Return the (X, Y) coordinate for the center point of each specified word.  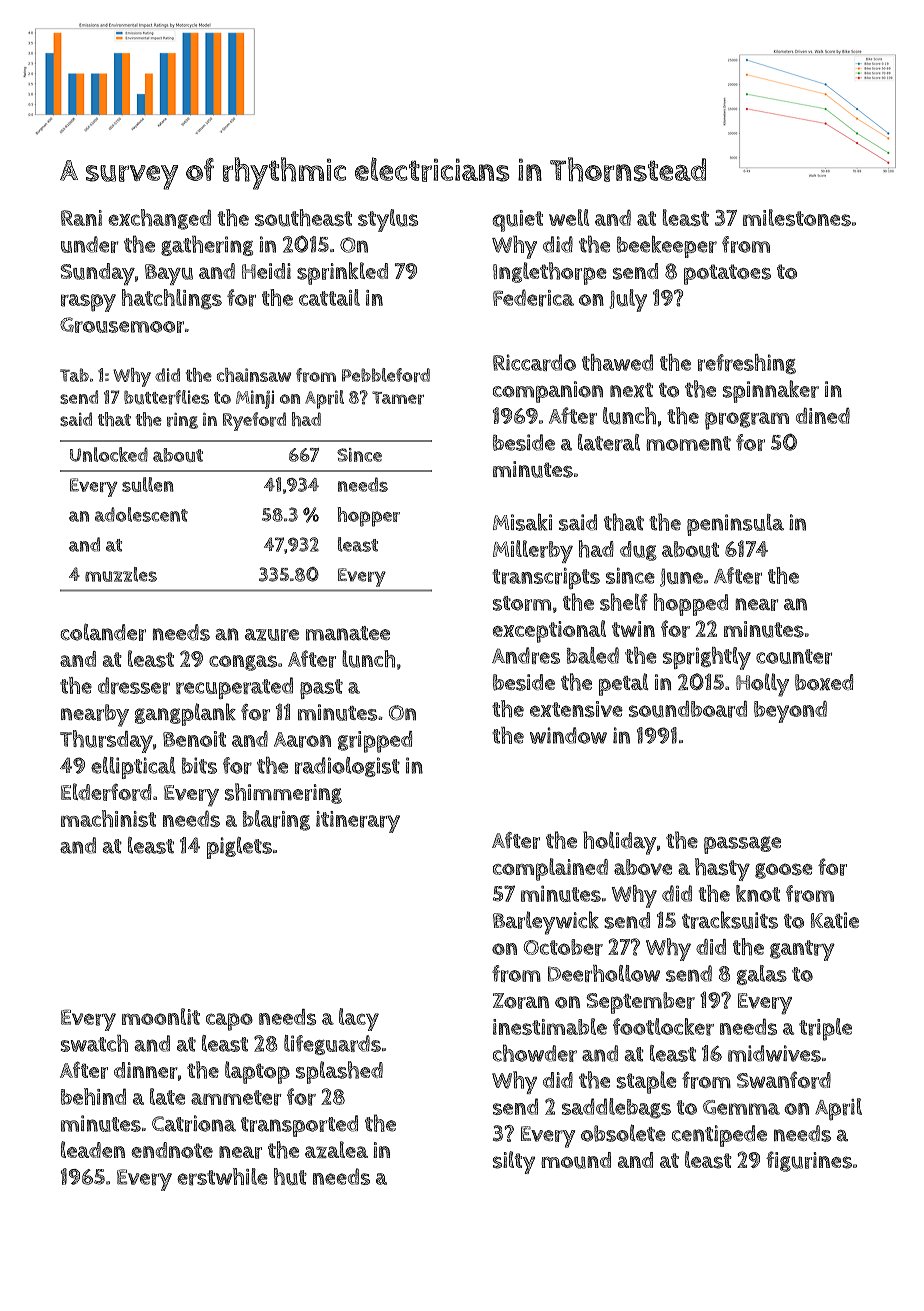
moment (688, 443)
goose (784, 871)
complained (550, 869)
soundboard (688, 709)
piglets (239, 848)
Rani (81, 218)
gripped (375, 742)
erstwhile (222, 1177)
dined (823, 416)
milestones (797, 217)
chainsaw (254, 375)
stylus (388, 220)
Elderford (106, 792)
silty (514, 1162)
